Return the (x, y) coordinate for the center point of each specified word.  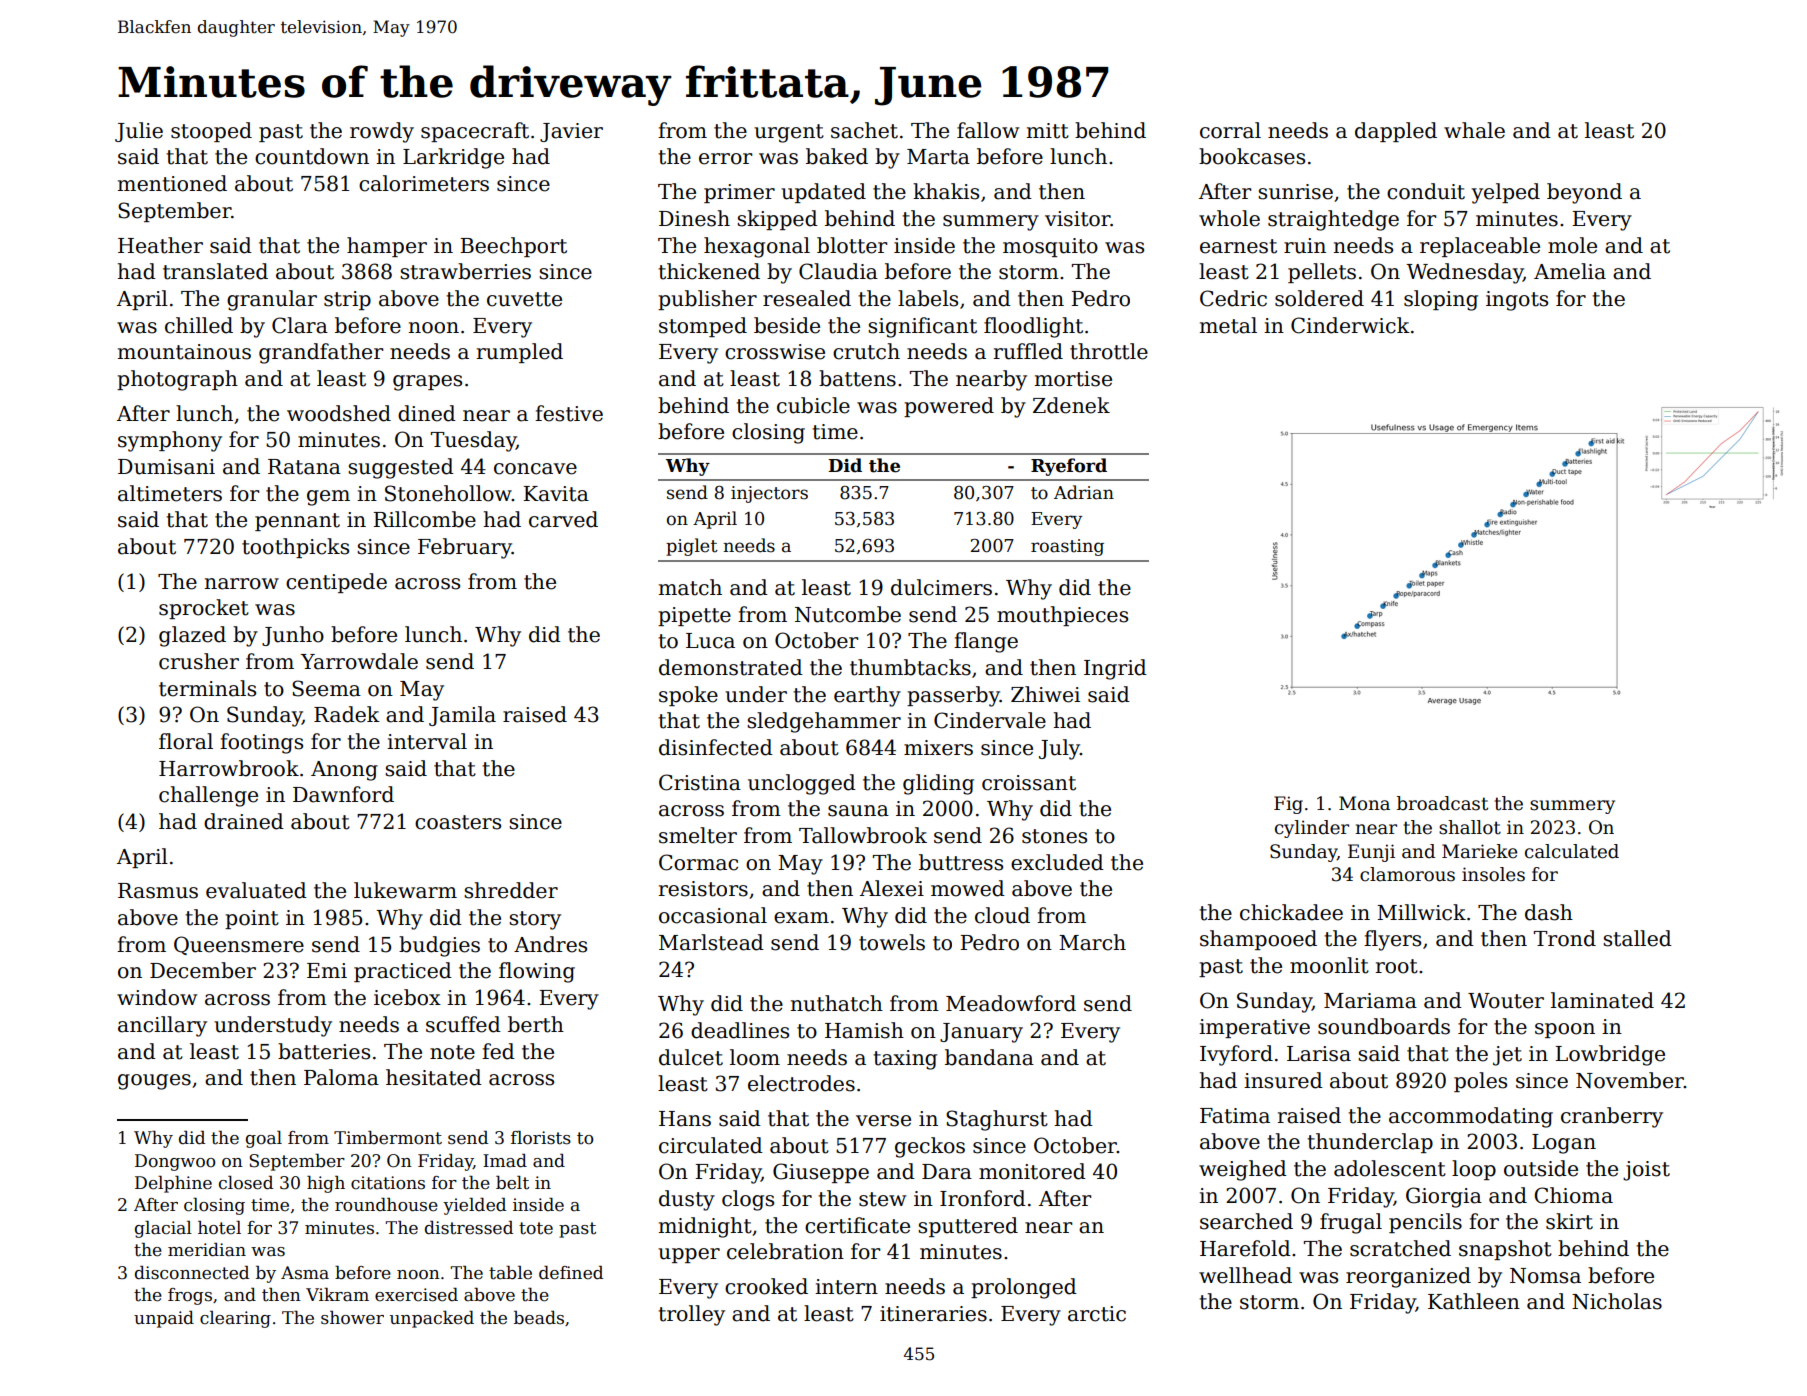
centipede (336, 583)
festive (569, 413)
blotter (852, 245)
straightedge (1333, 220)
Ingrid (1115, 669)
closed (246, 1183)
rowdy (382, 132)
